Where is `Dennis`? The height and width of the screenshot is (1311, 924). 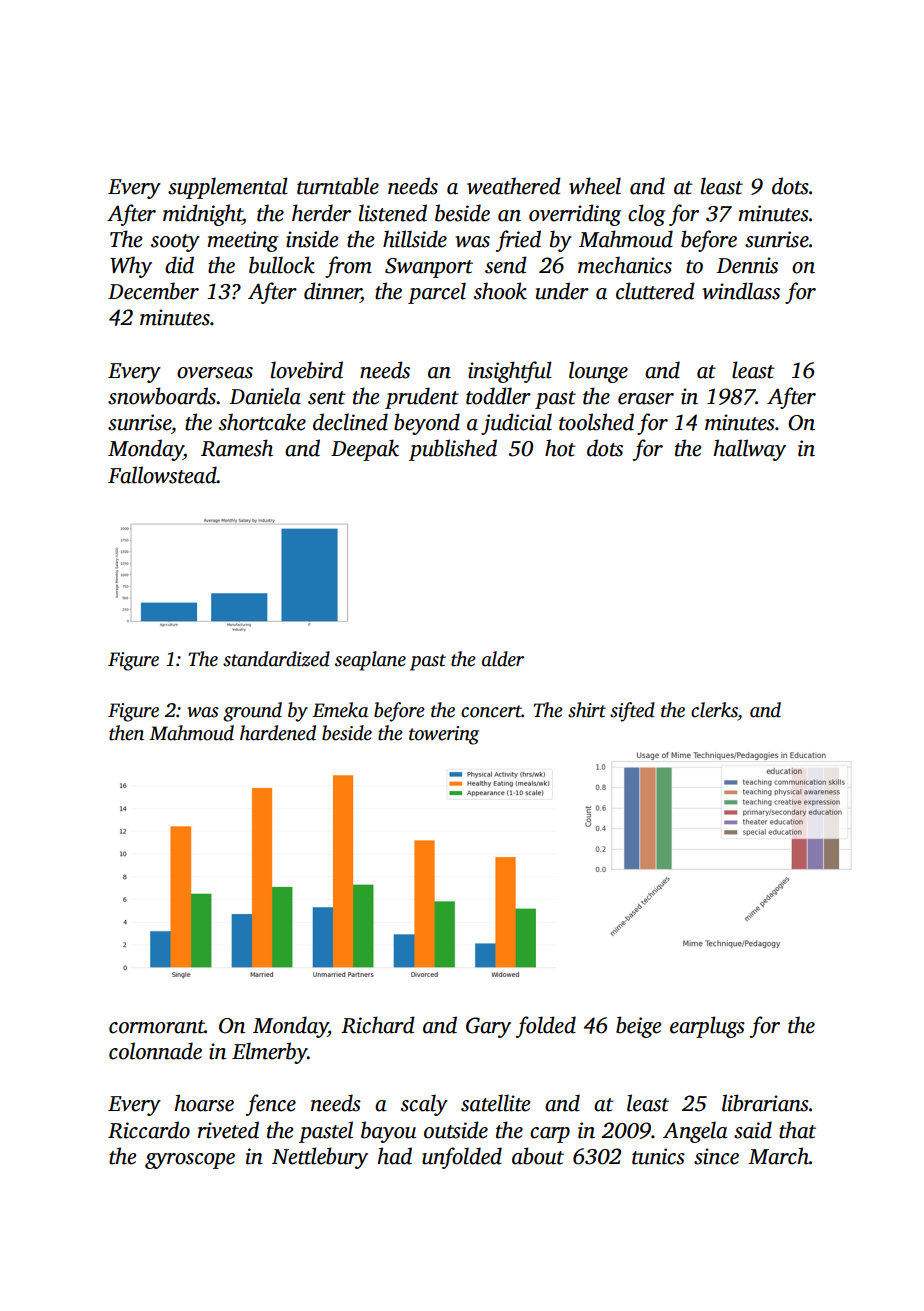
Dennis is located at coordinates (747, 265).
